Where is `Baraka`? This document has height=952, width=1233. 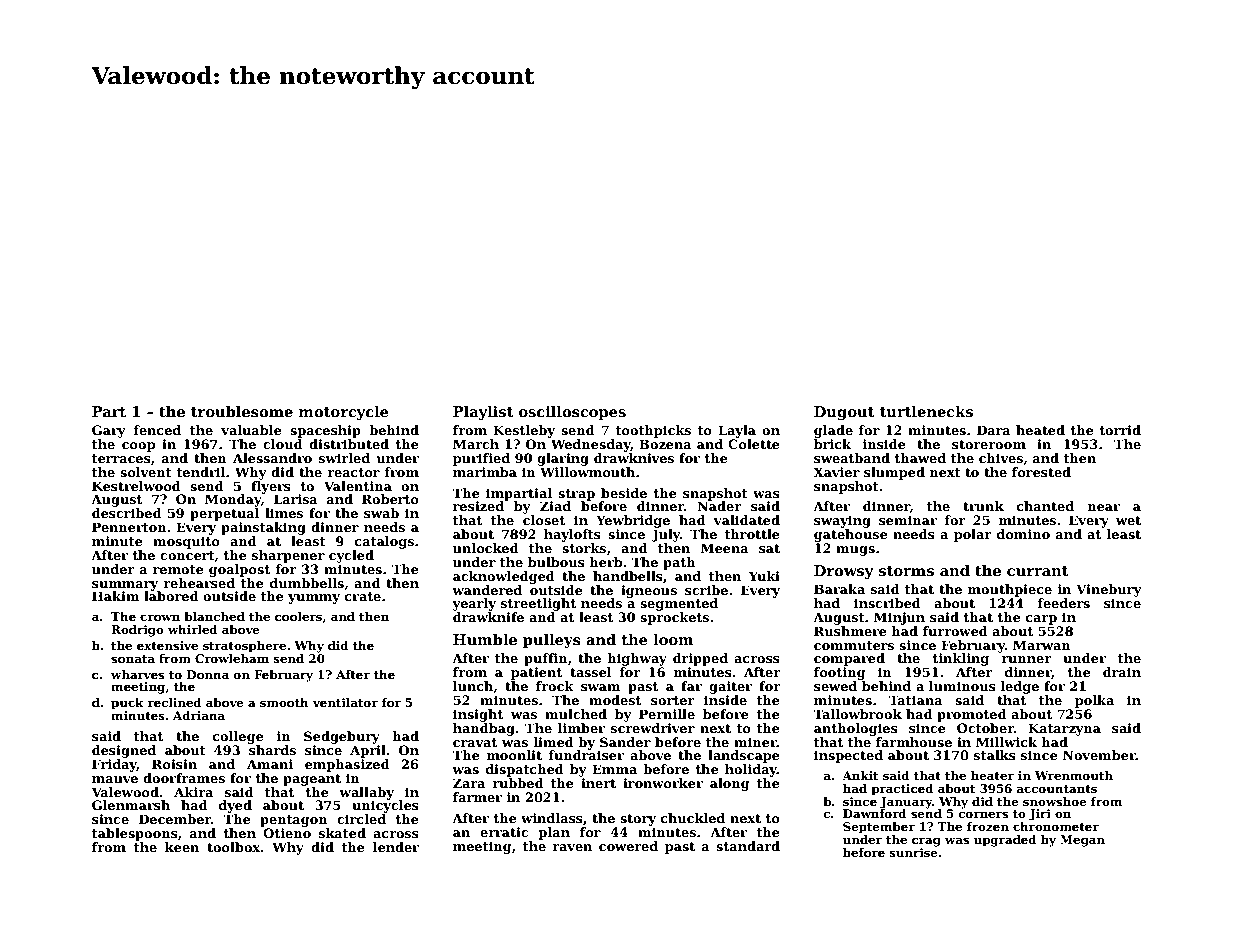
Baraka is located at coordinates (839, 589).
